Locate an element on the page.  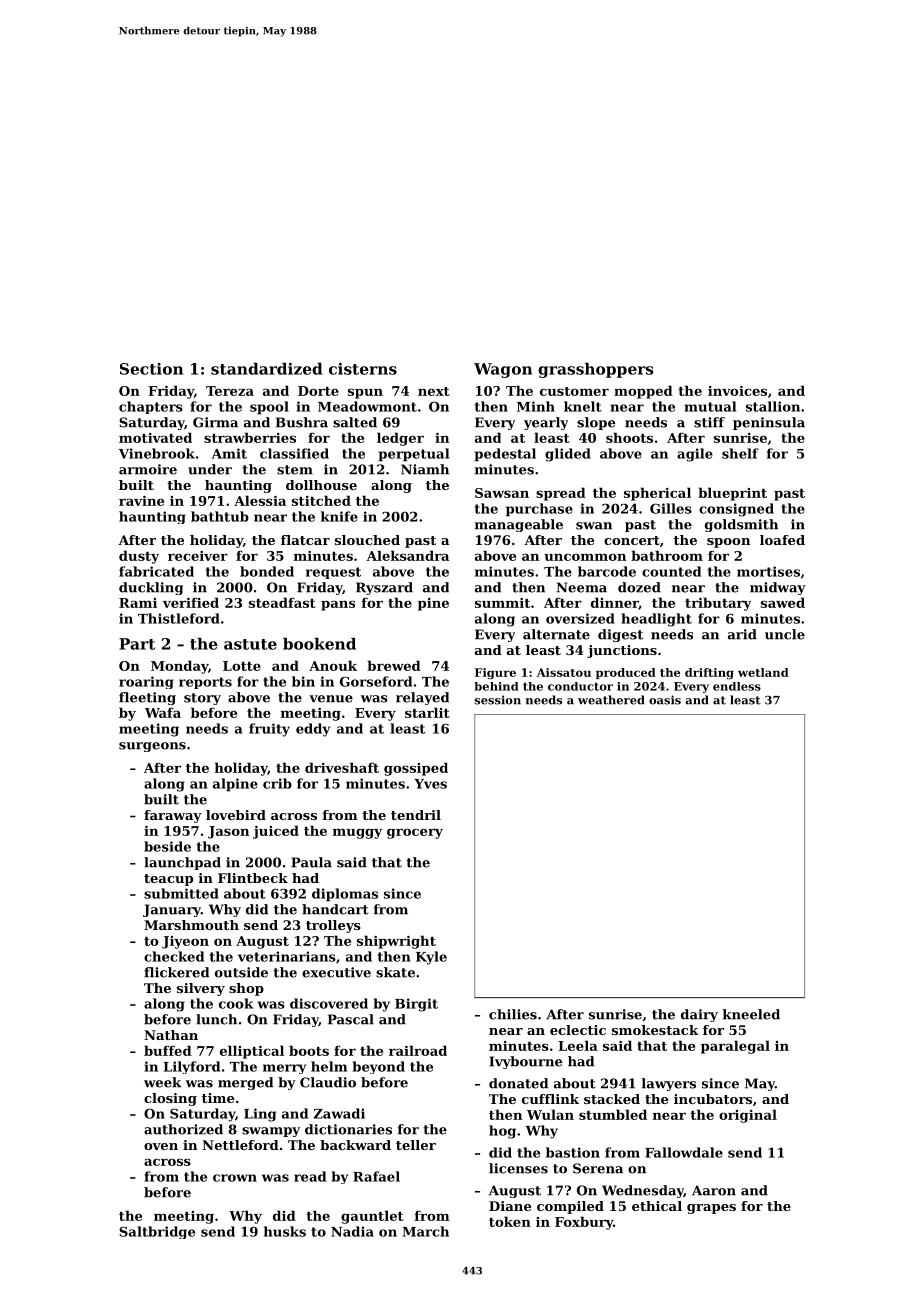
Section is located at coordinates (151, 369).
